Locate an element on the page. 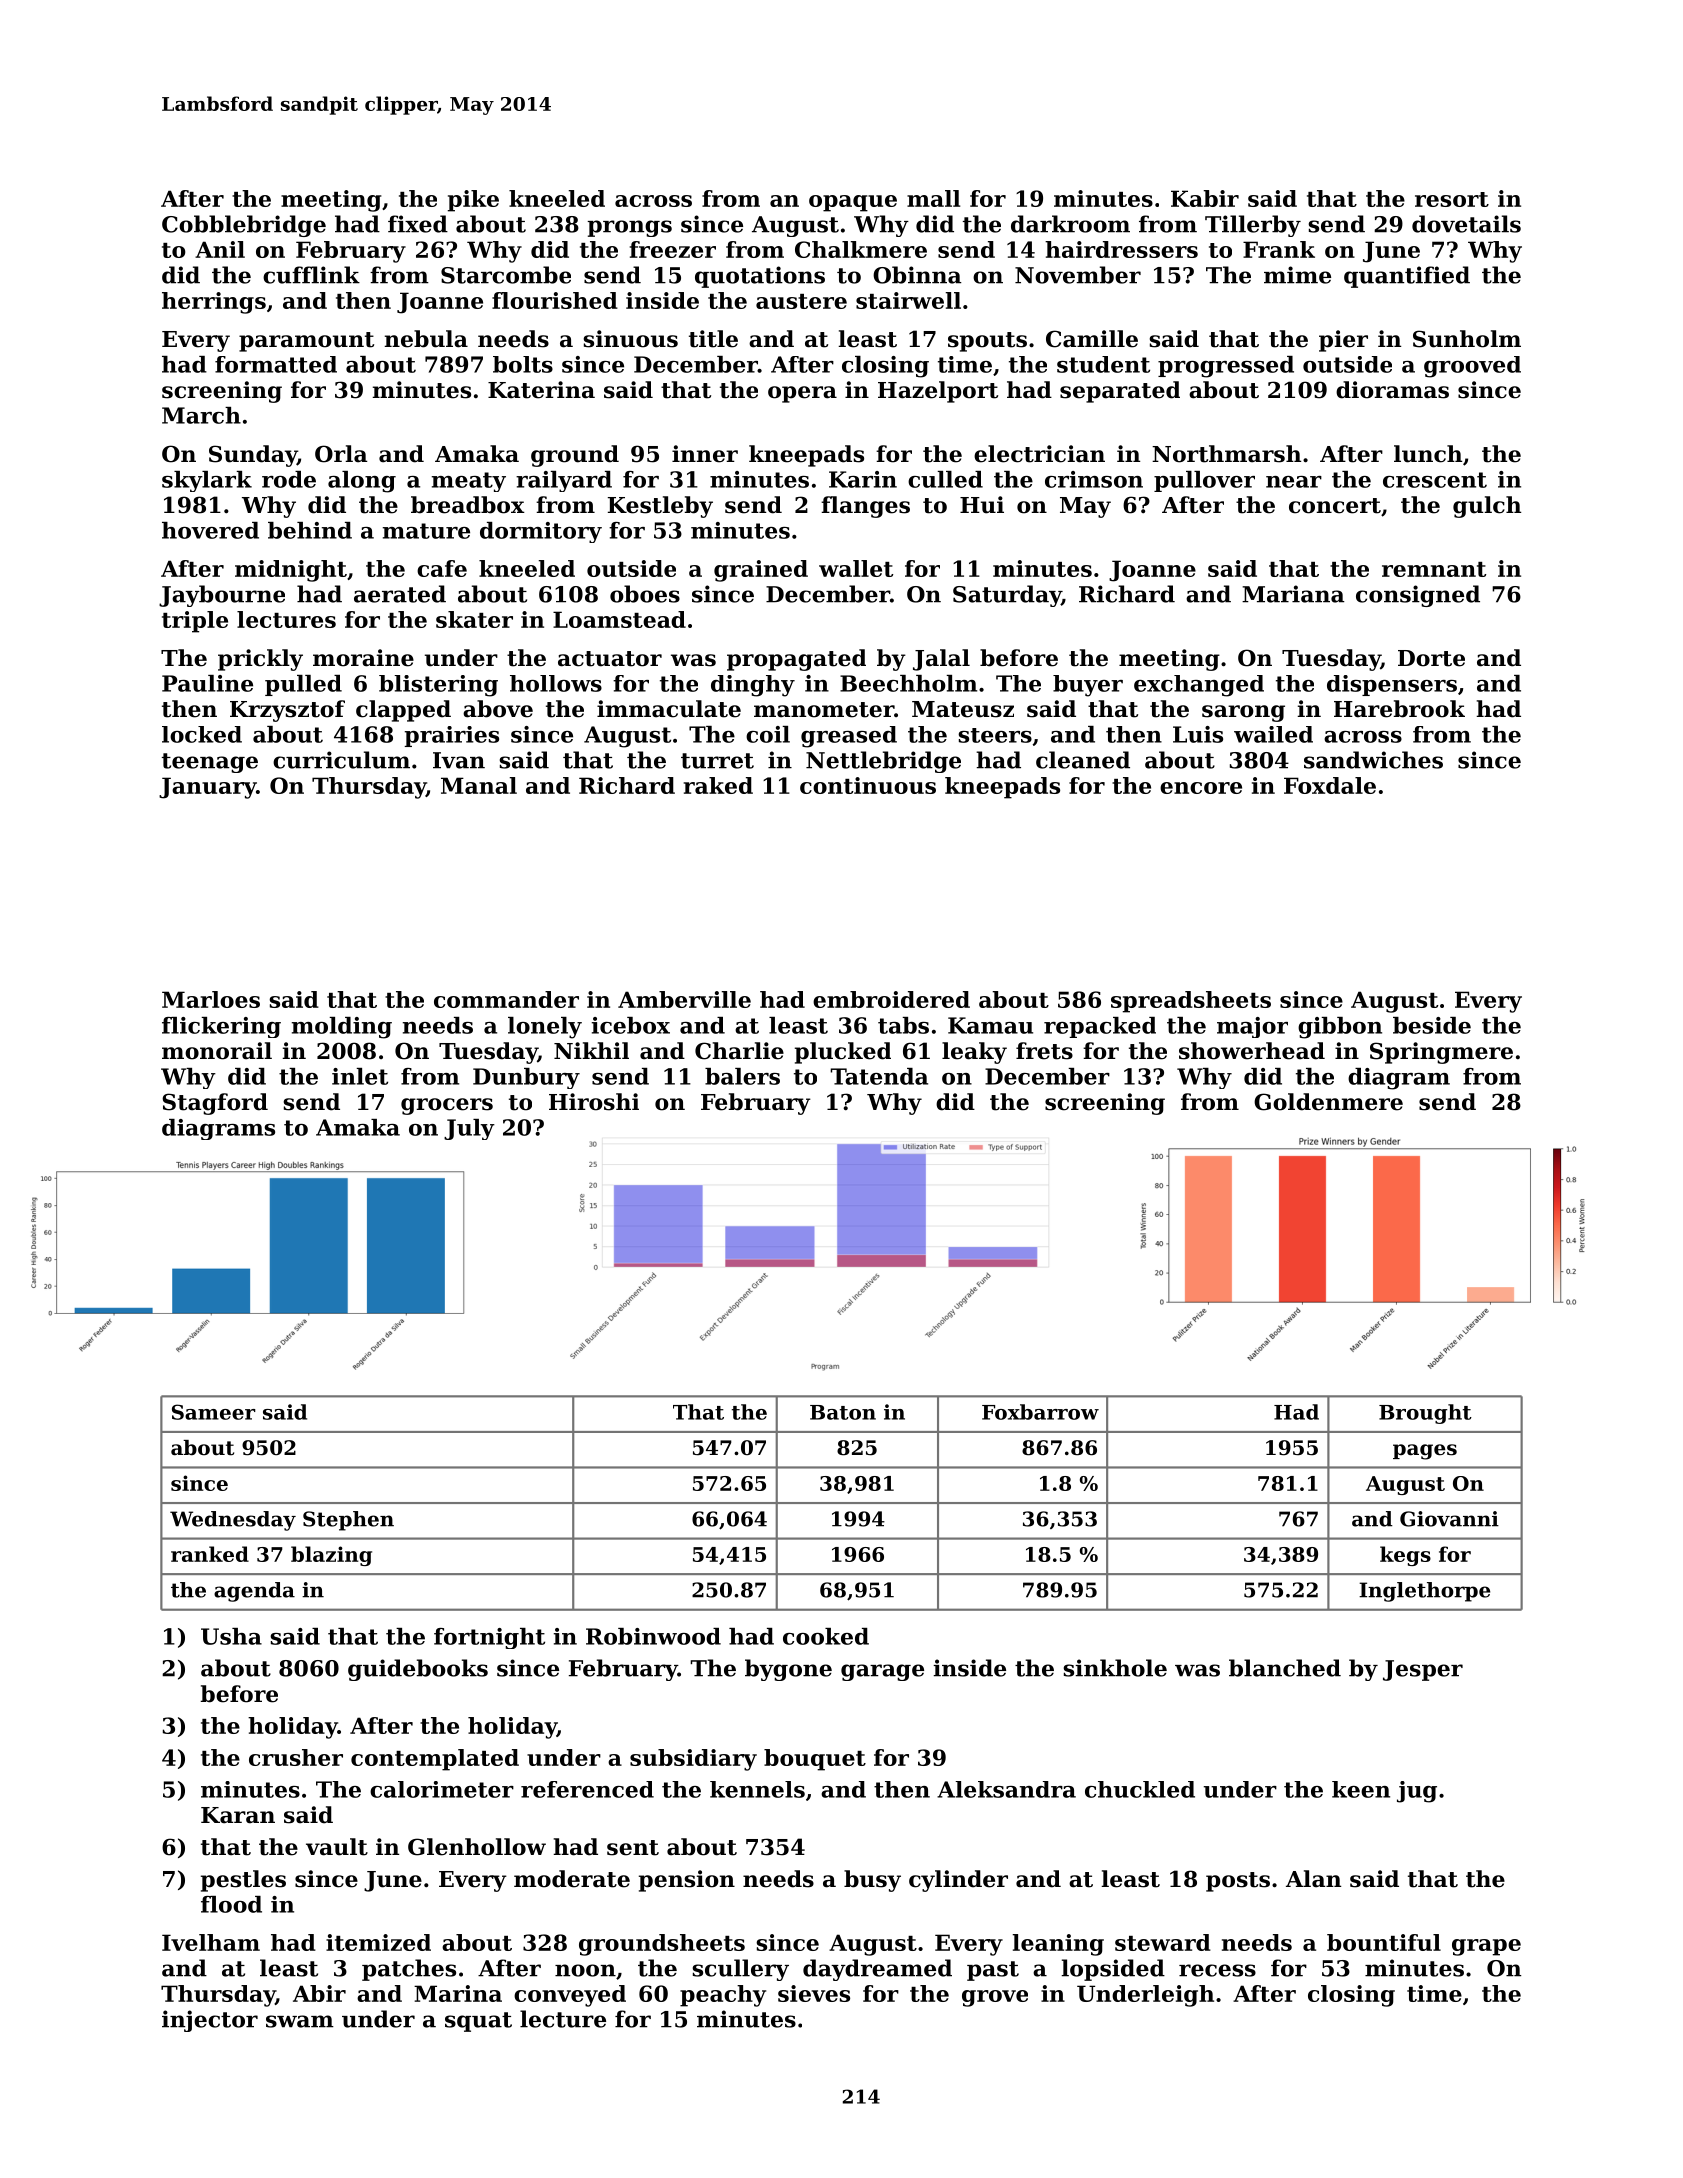 This page has width=1683, height=2178. resort is located at coordinates (1452, 199).
